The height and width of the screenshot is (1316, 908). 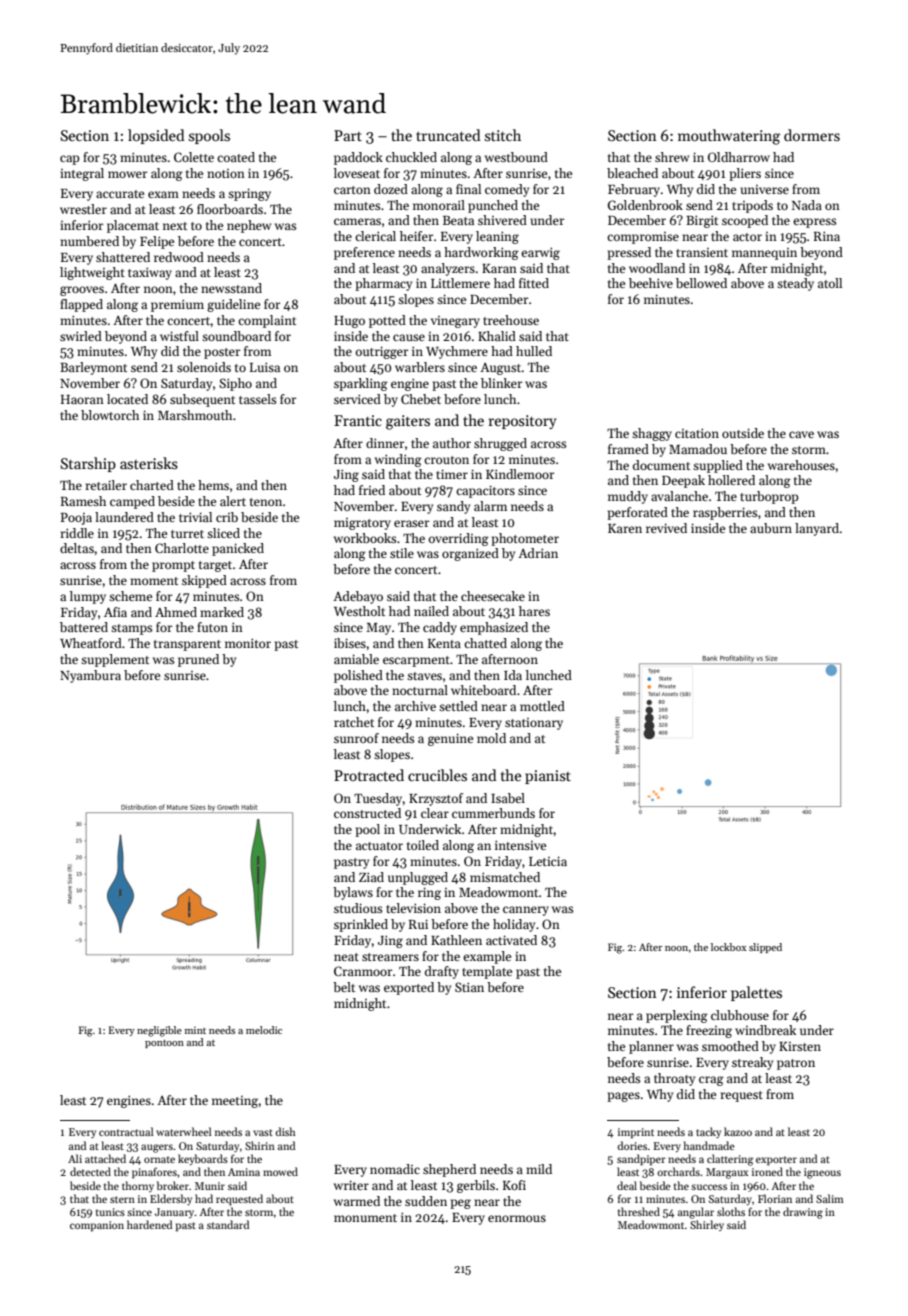 I want to click on integral, so click(x=82, y=174).
